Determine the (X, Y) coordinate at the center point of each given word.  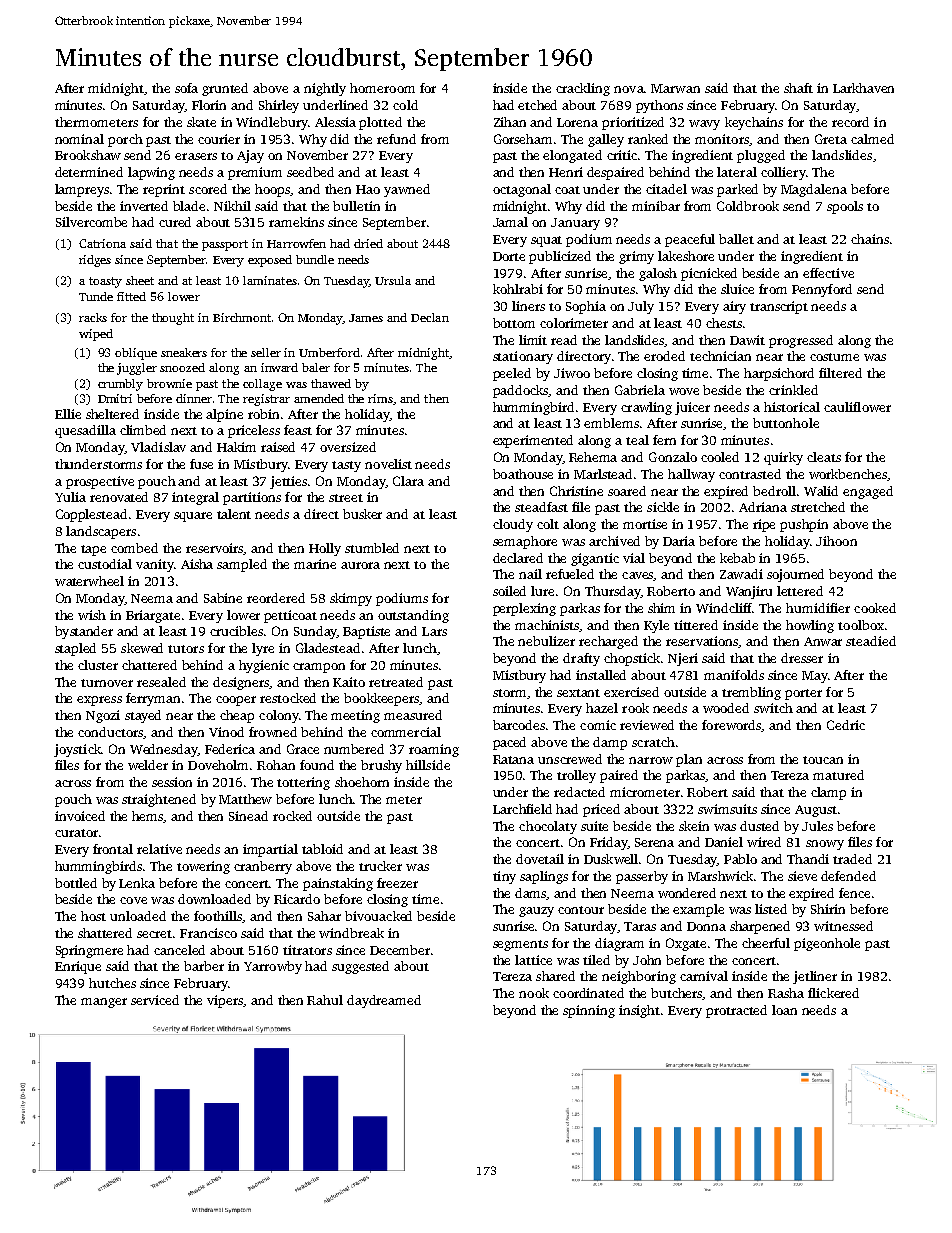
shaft (798, 88)
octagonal (522, 190)
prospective (100, 482)
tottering (303, 783)
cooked (875, 608)
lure (542, 591)
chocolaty (548, 827)
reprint (164, 190)
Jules (817, 826)
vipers (225, 1001)
